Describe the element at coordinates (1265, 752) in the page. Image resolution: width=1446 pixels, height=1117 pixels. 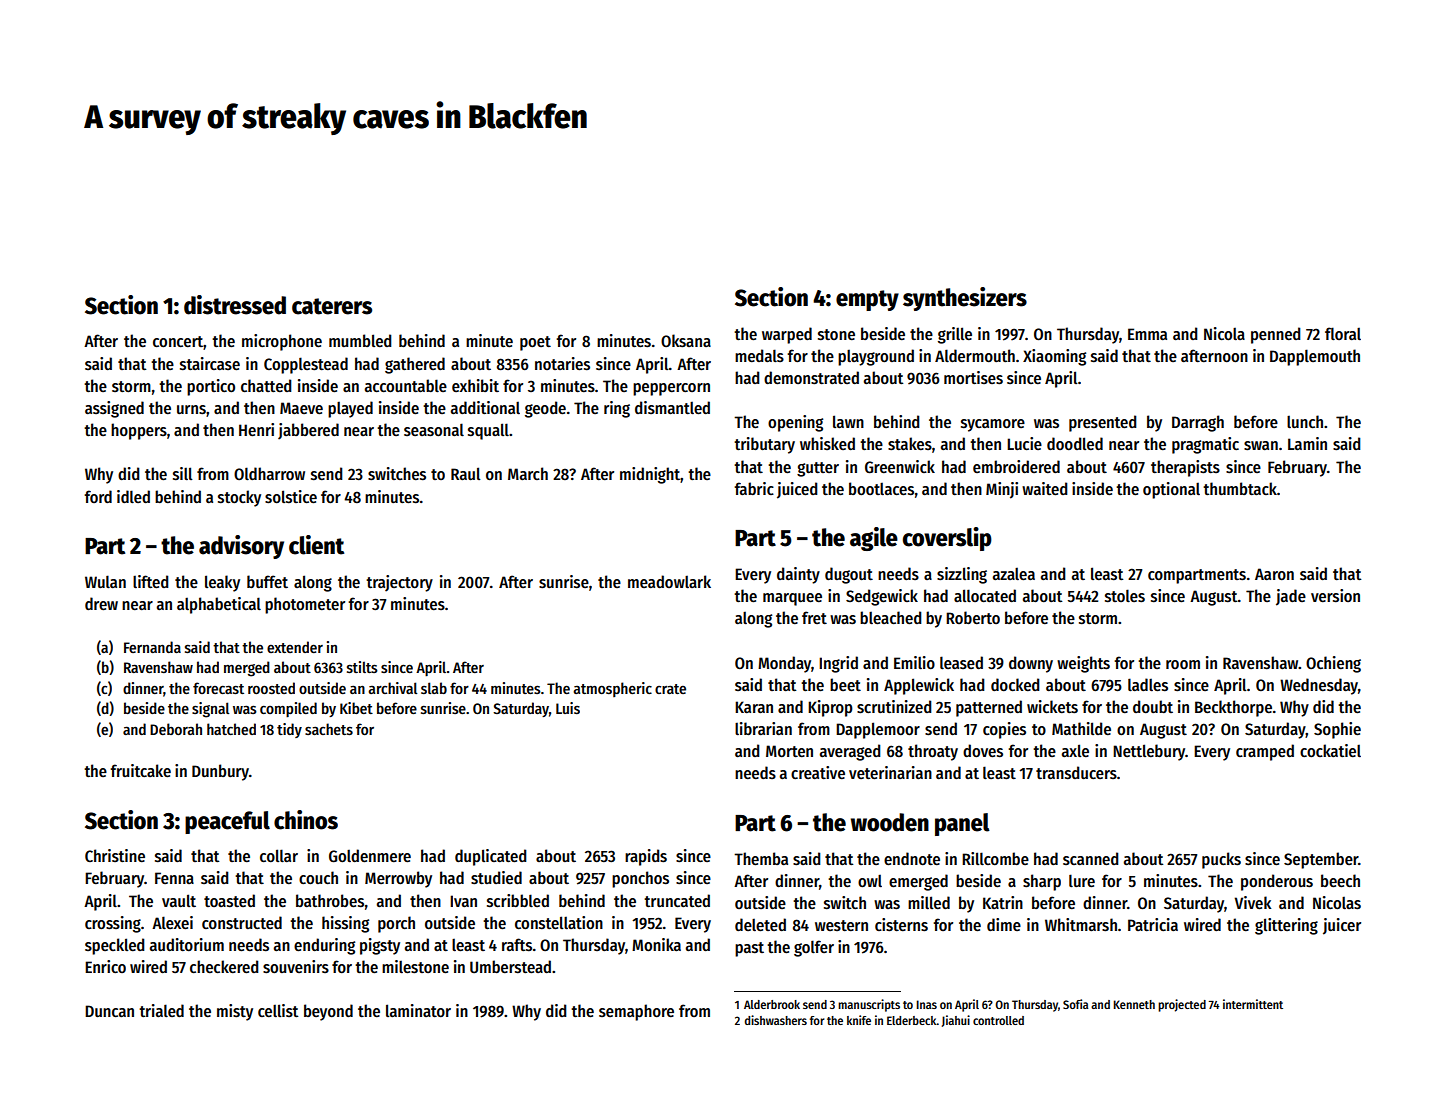
I see `cramped` at that location.
